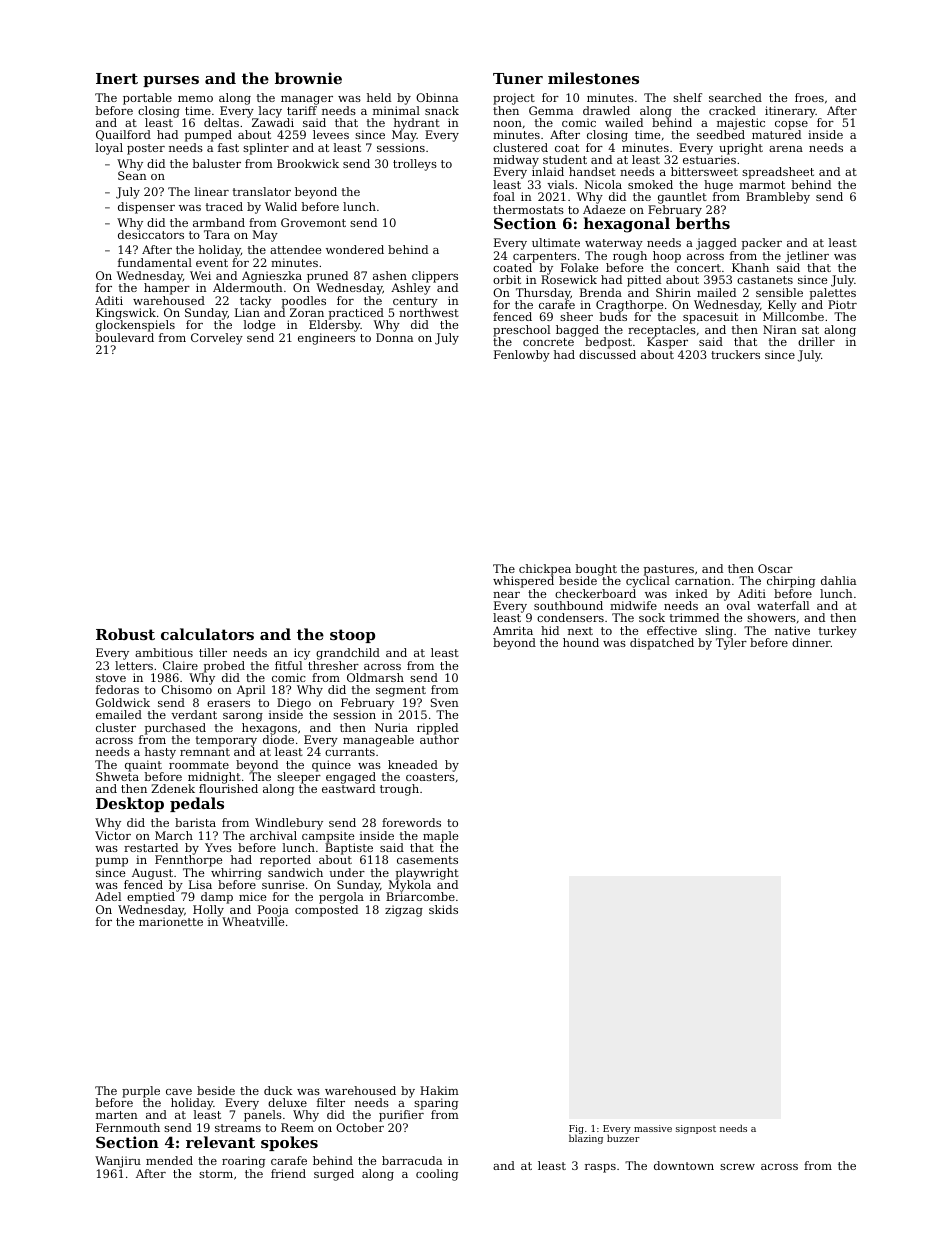 The width and height of the screenshot is (952, 1233). What do you see at coordinates (565, 159) in the screenshot?
I see `student` at bounding box center [565, 159].
